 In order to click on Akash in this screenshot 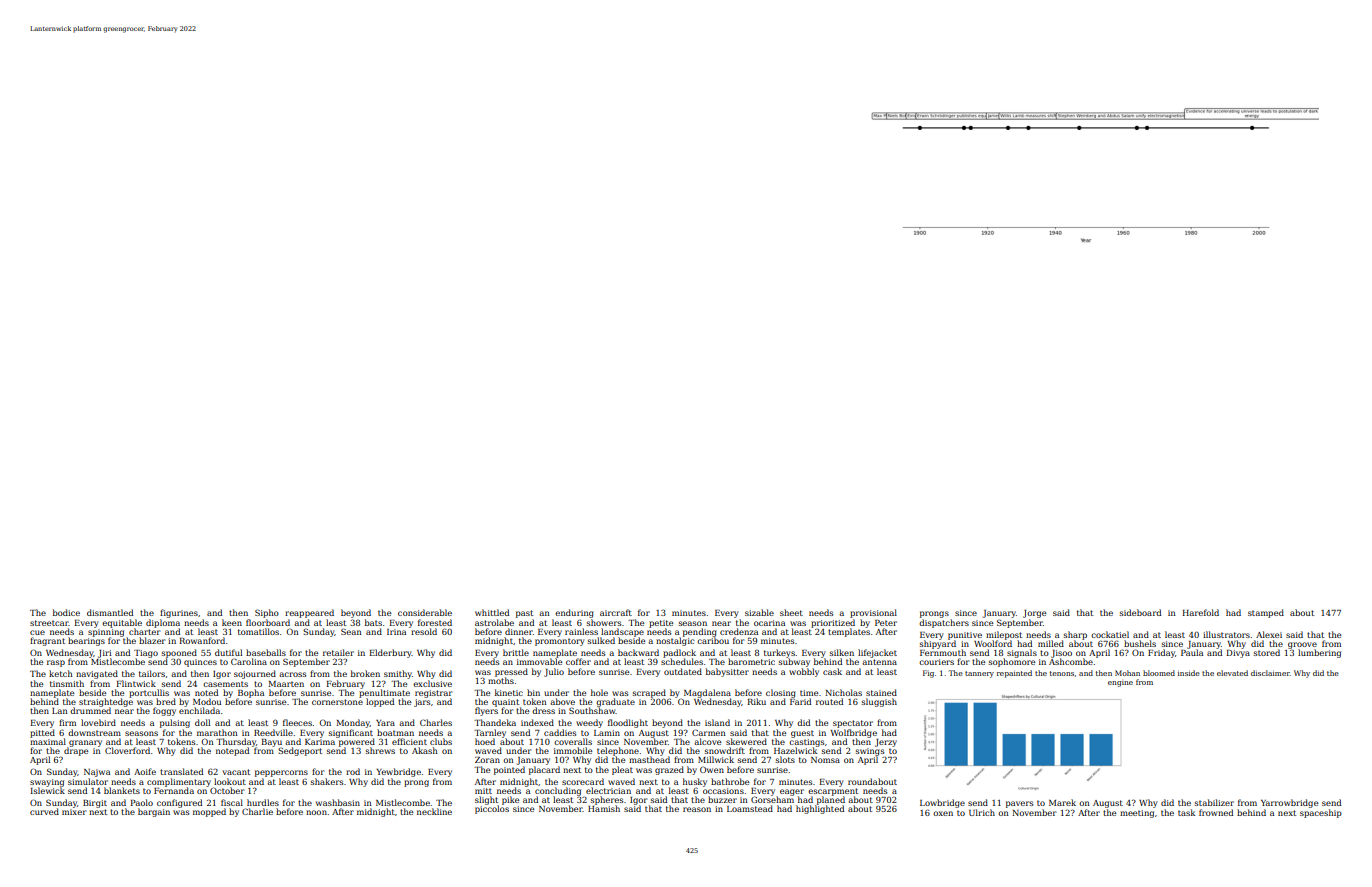, I will do `click(425, 750)`.
